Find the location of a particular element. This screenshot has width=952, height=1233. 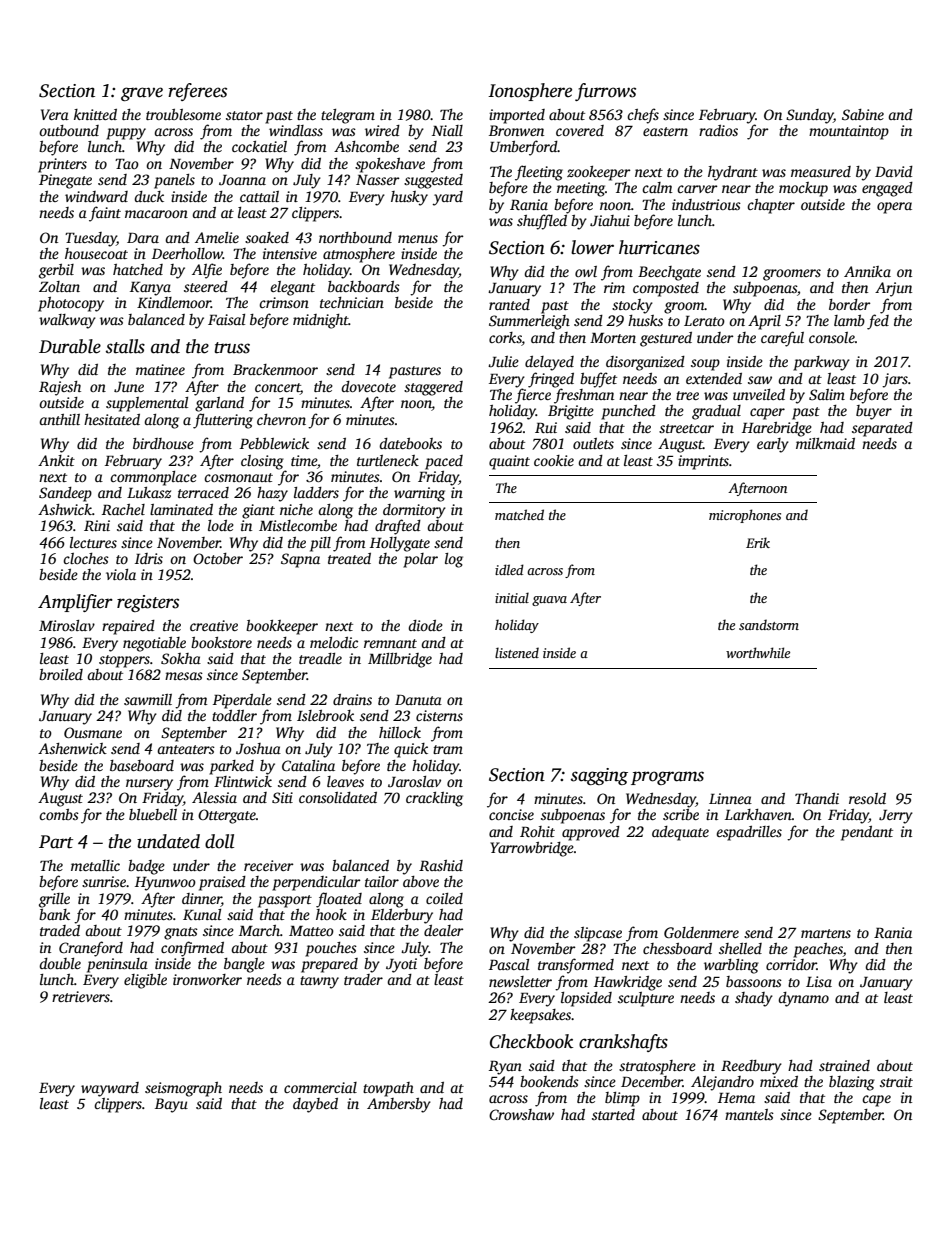

dovecote is located at coordinates (368, 386).
